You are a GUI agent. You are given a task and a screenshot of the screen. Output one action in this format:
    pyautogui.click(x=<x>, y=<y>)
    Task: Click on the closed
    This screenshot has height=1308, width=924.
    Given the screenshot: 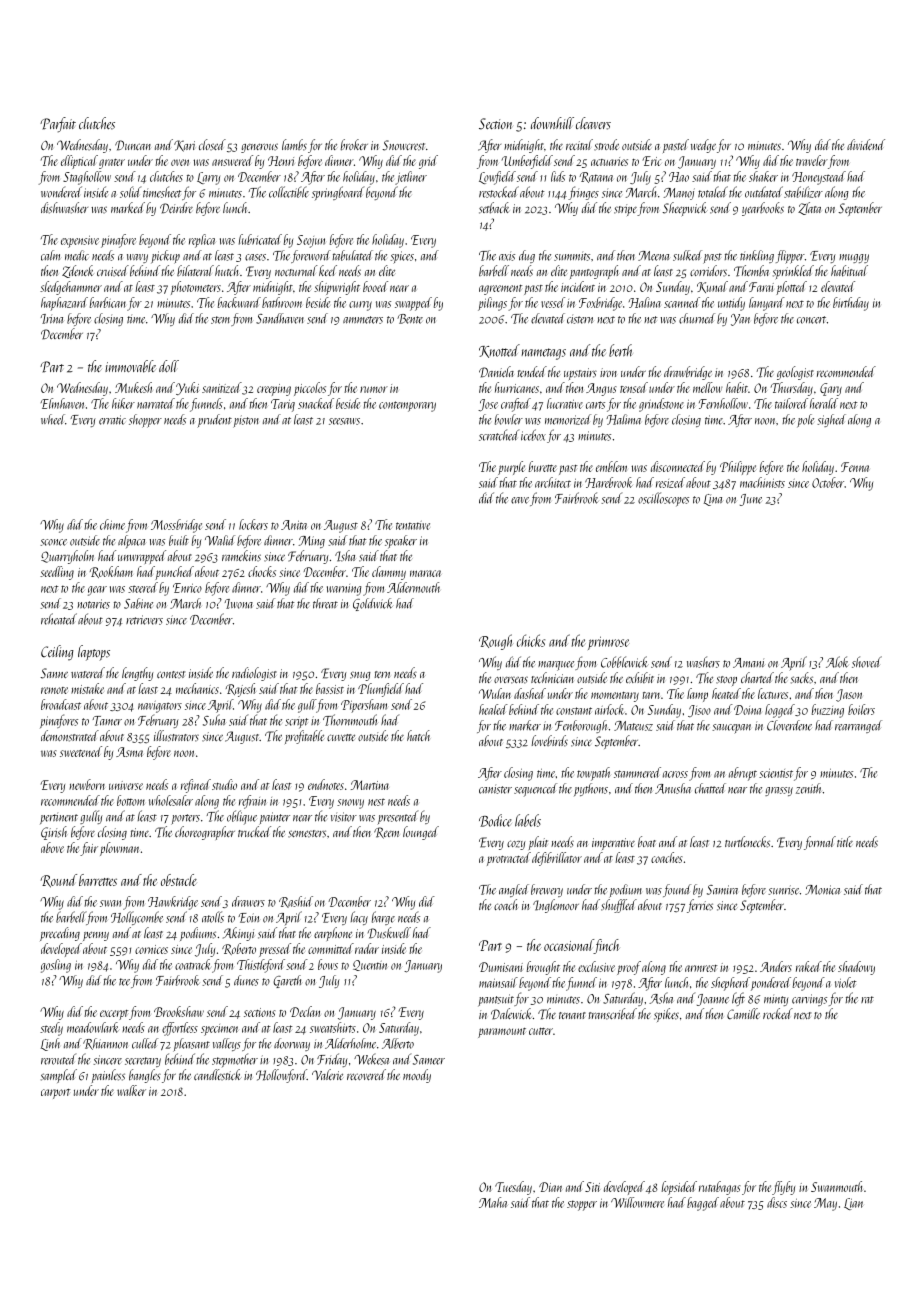 What is the action you would take?
    pyautogui.click(x=212, y=145)
